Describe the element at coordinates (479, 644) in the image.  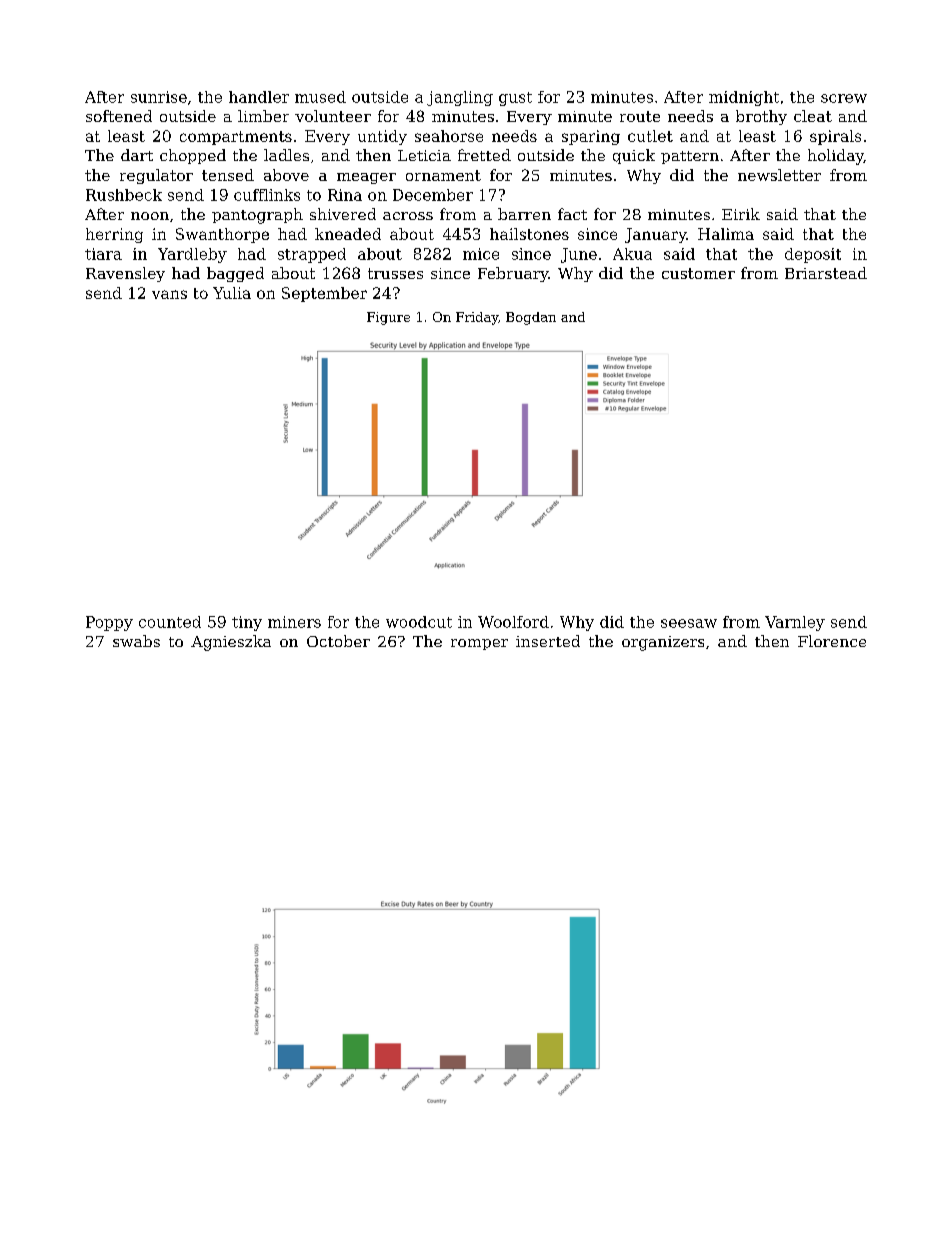
I see `romper` at that location.
